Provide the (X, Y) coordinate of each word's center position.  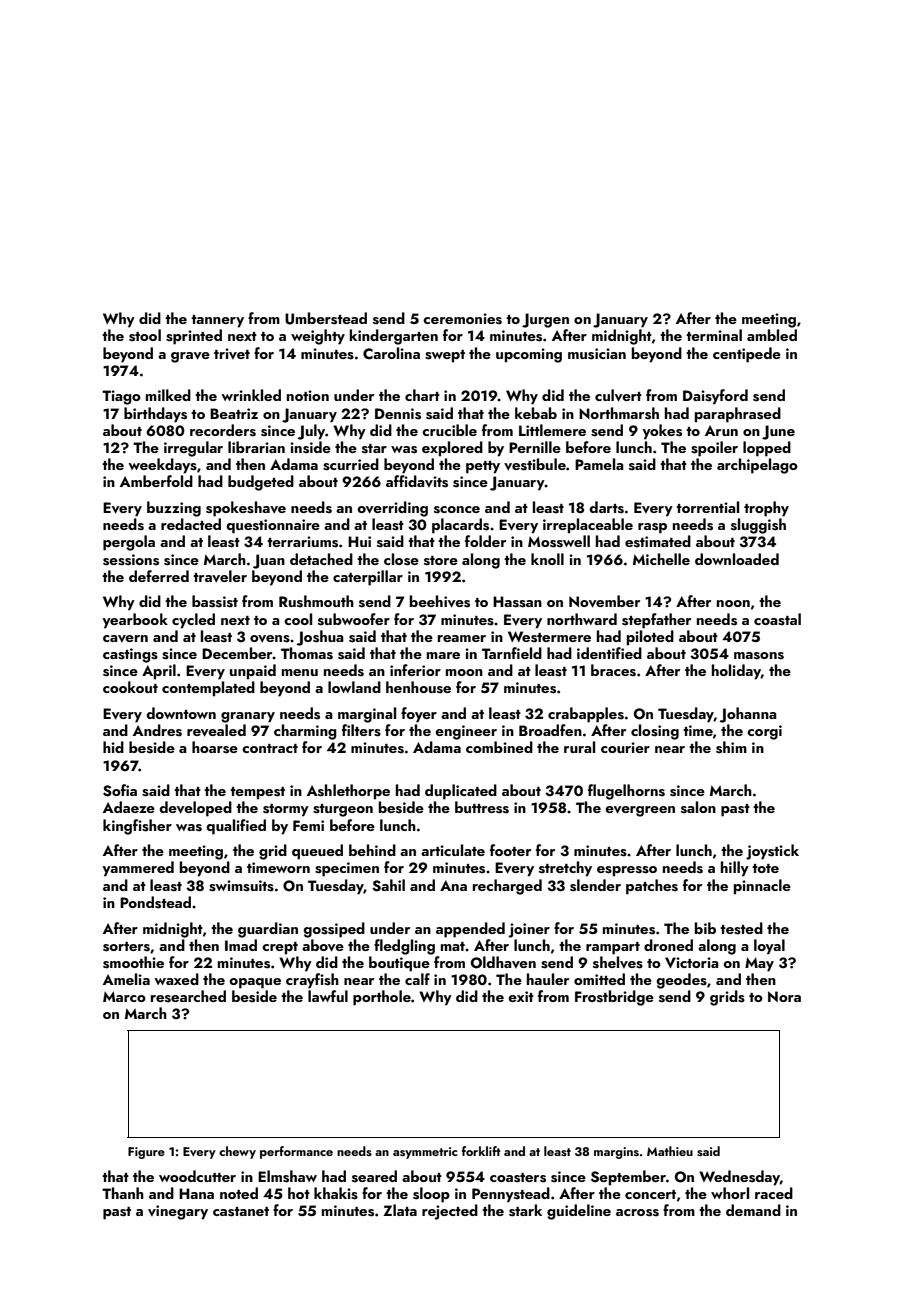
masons (759, 656)
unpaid (253, 672)
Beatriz (234, 413)
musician (597, 354)
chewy (237, 1152)
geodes (681, 981)
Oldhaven (503, 962)
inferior (415, 670)
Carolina (391, 353)
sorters (126, 947)
